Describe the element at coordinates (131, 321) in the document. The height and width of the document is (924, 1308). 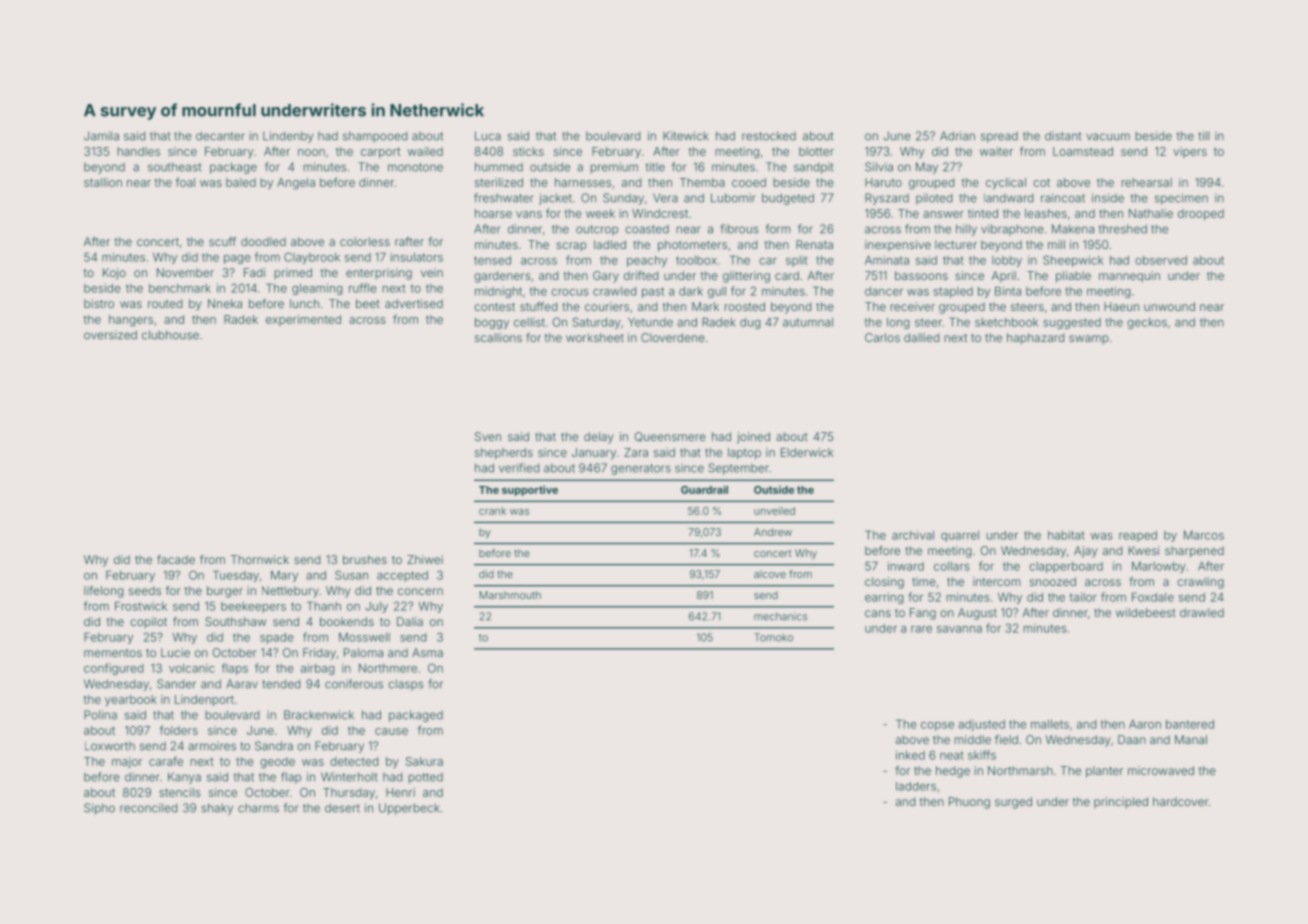
I see `hangers` at that location.
